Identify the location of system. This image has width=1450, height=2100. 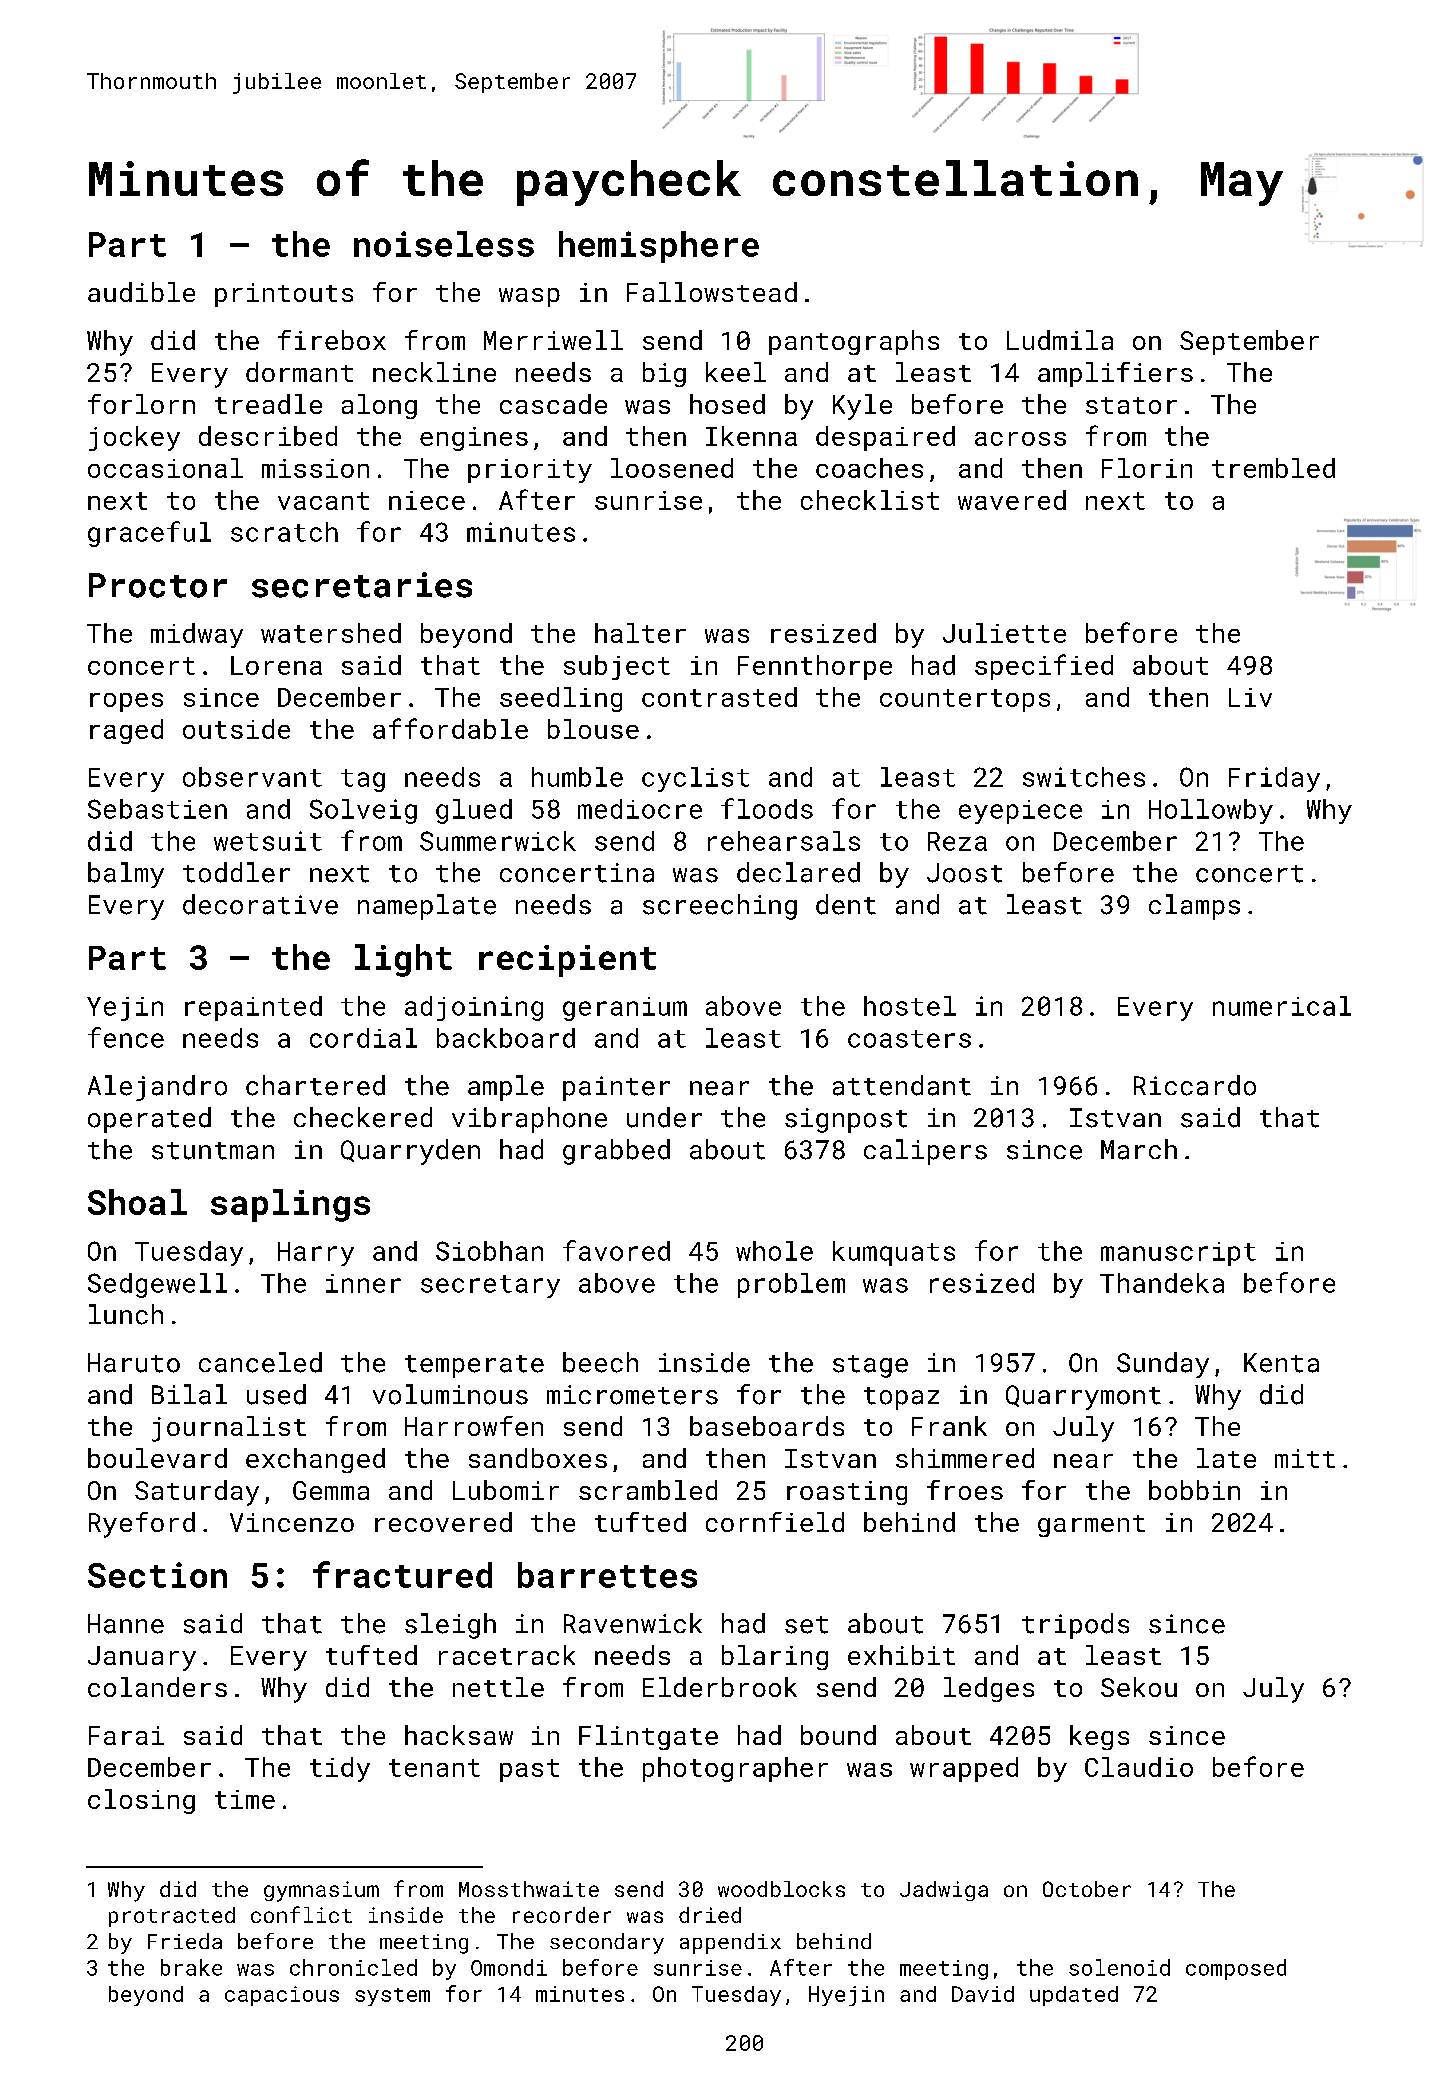
(392, 1997).
